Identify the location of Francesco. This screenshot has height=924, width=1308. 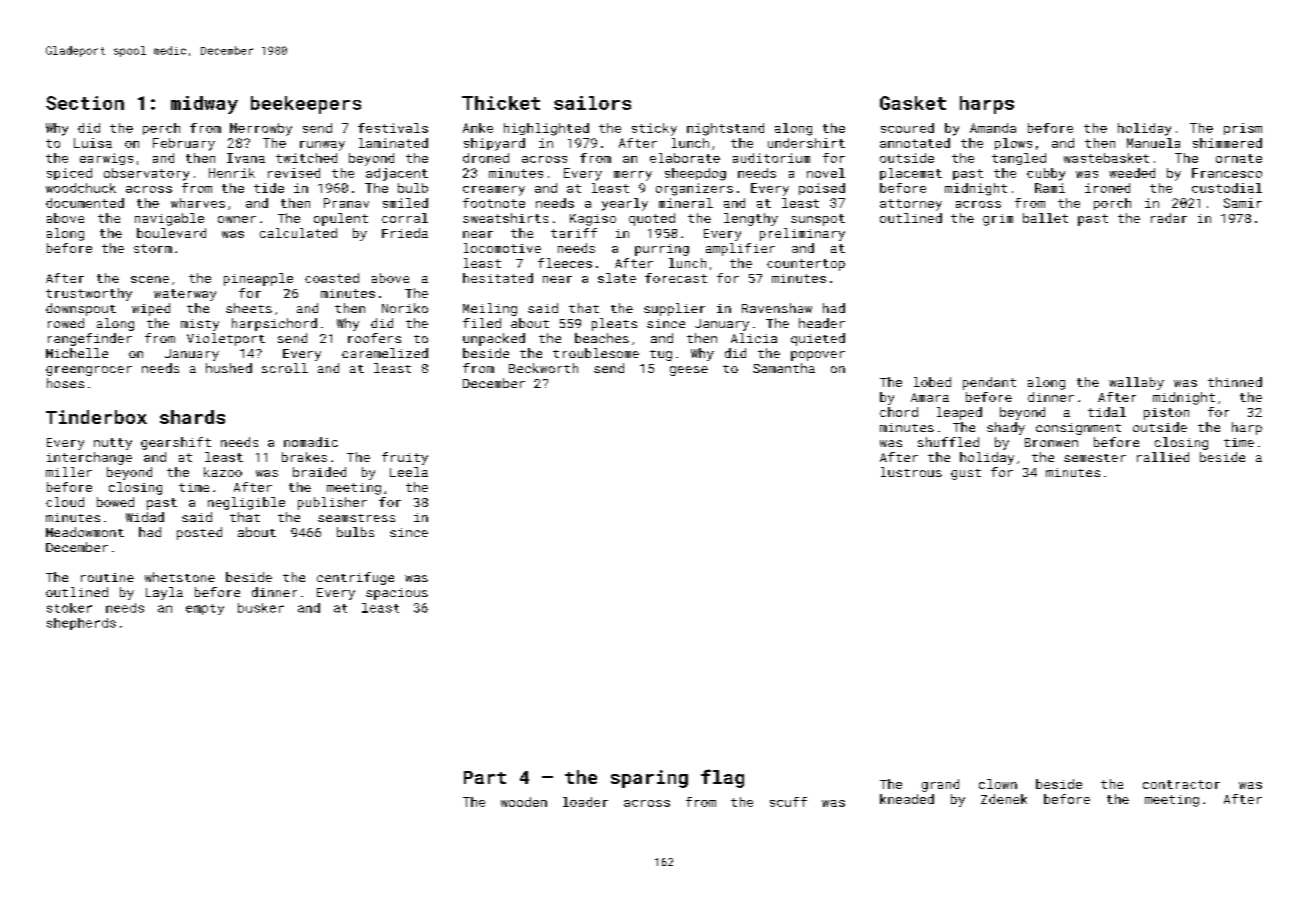
(1227, 173).
